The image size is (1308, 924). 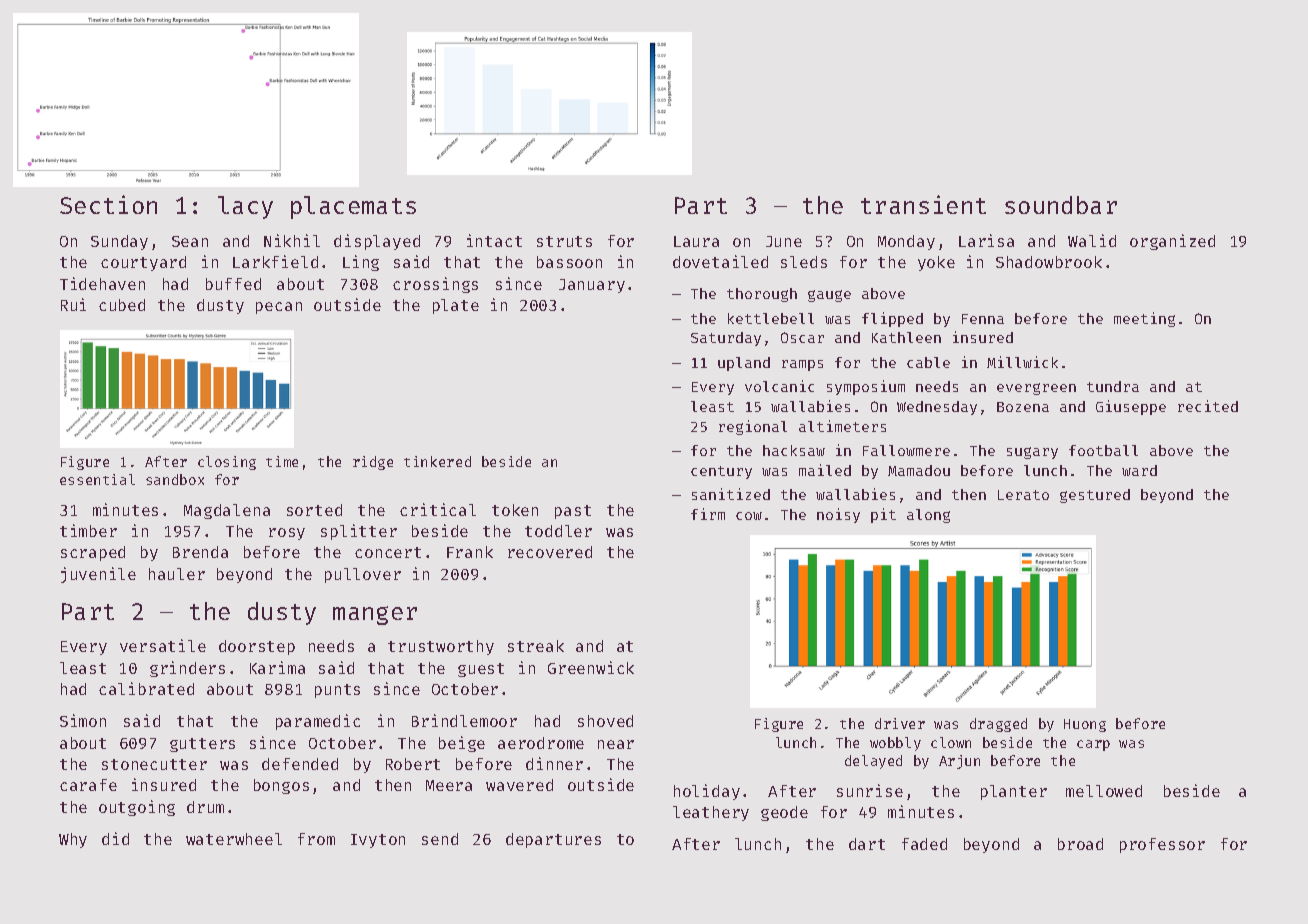 What do you see at coordinates (720, 261) in the document?
I see `dovetailed` at bounding box center [720, 261].
